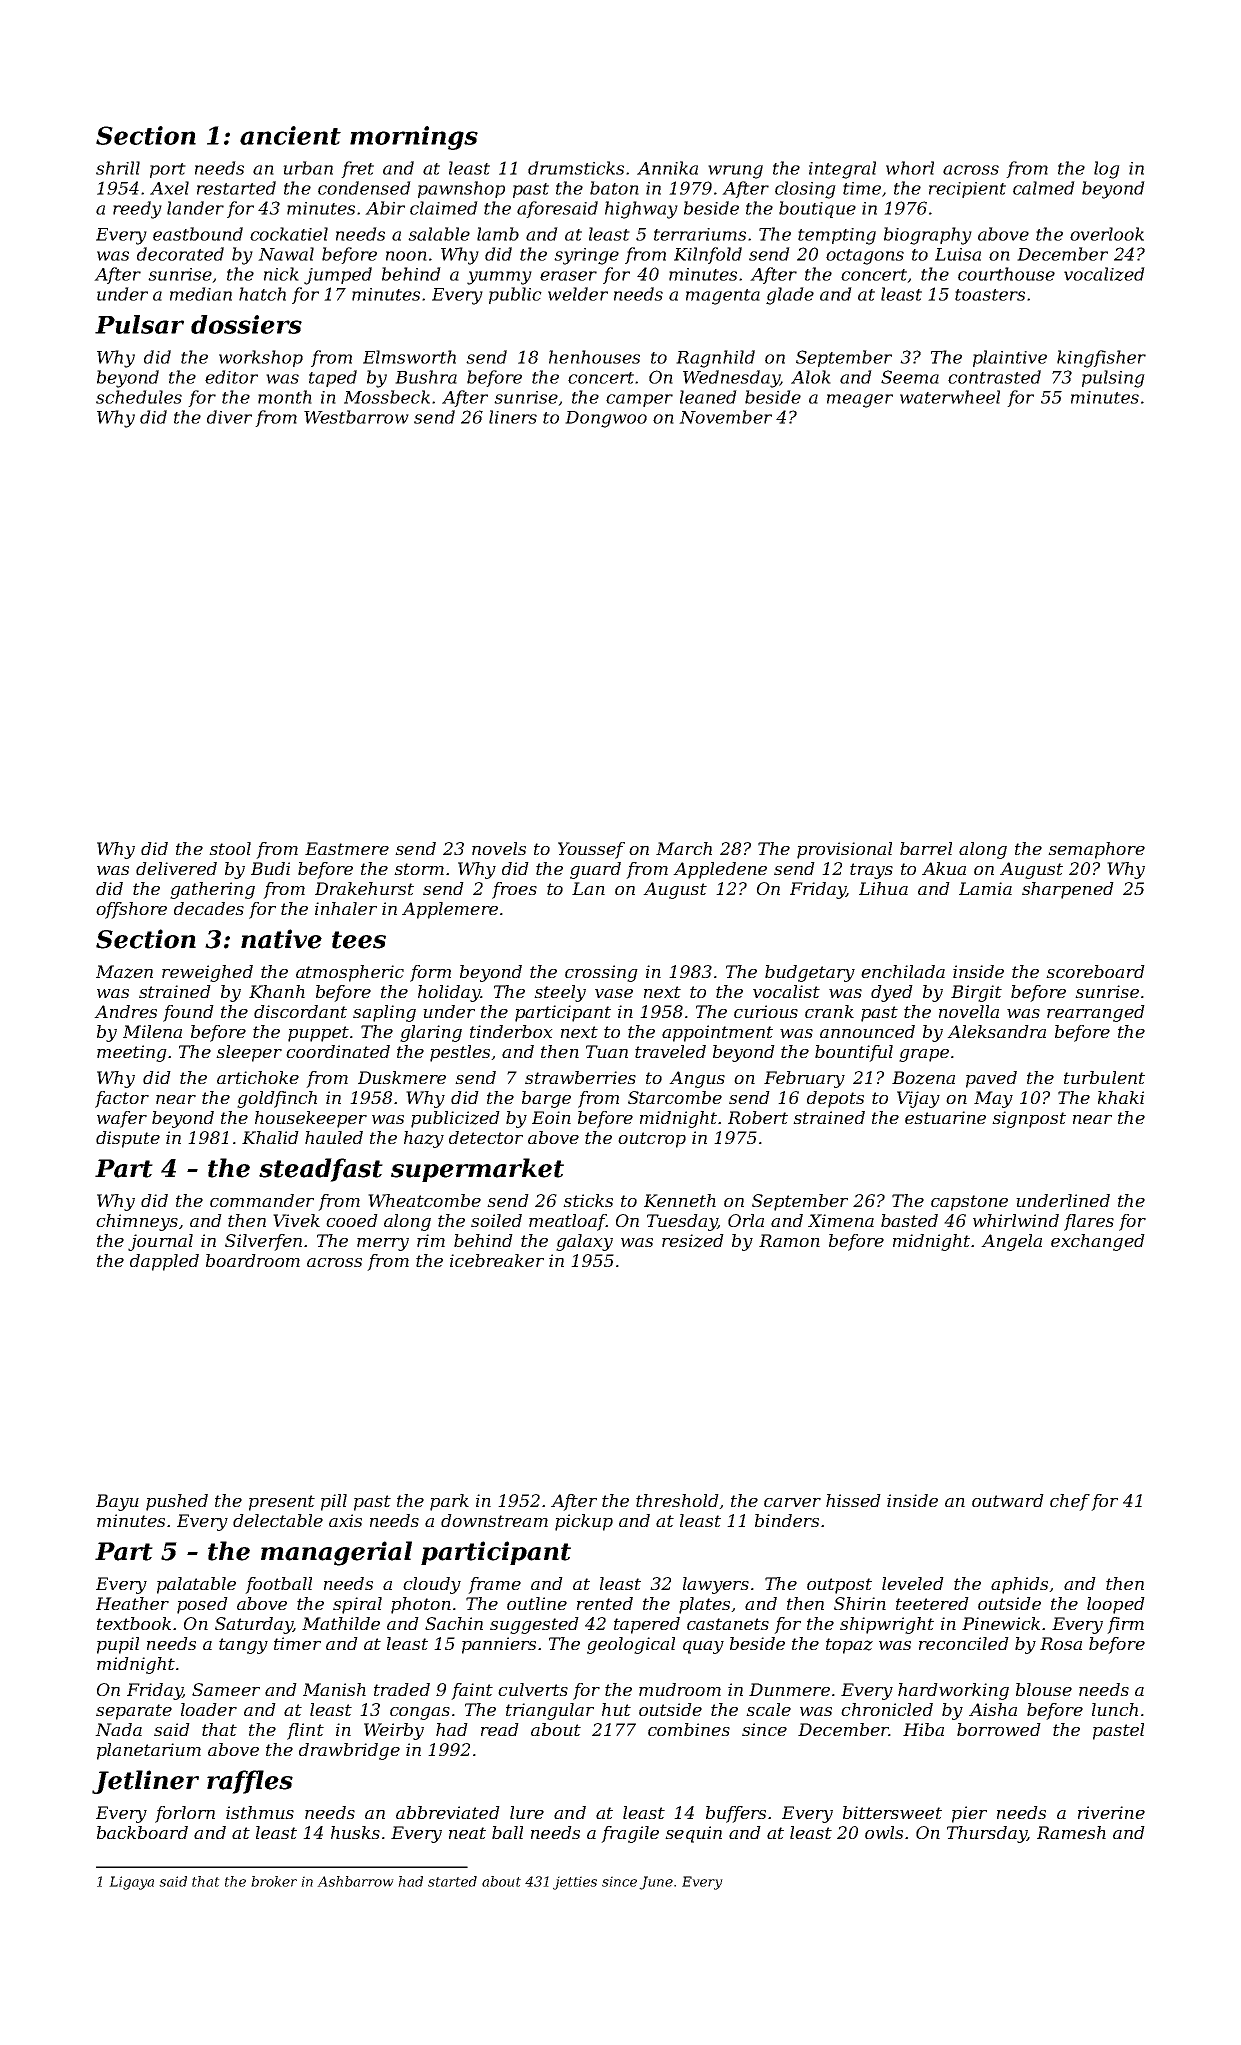  What do you see at coordinates (347, 848) in the screenshot?
I see `Eastmere` at bounding box center [347, 848].
